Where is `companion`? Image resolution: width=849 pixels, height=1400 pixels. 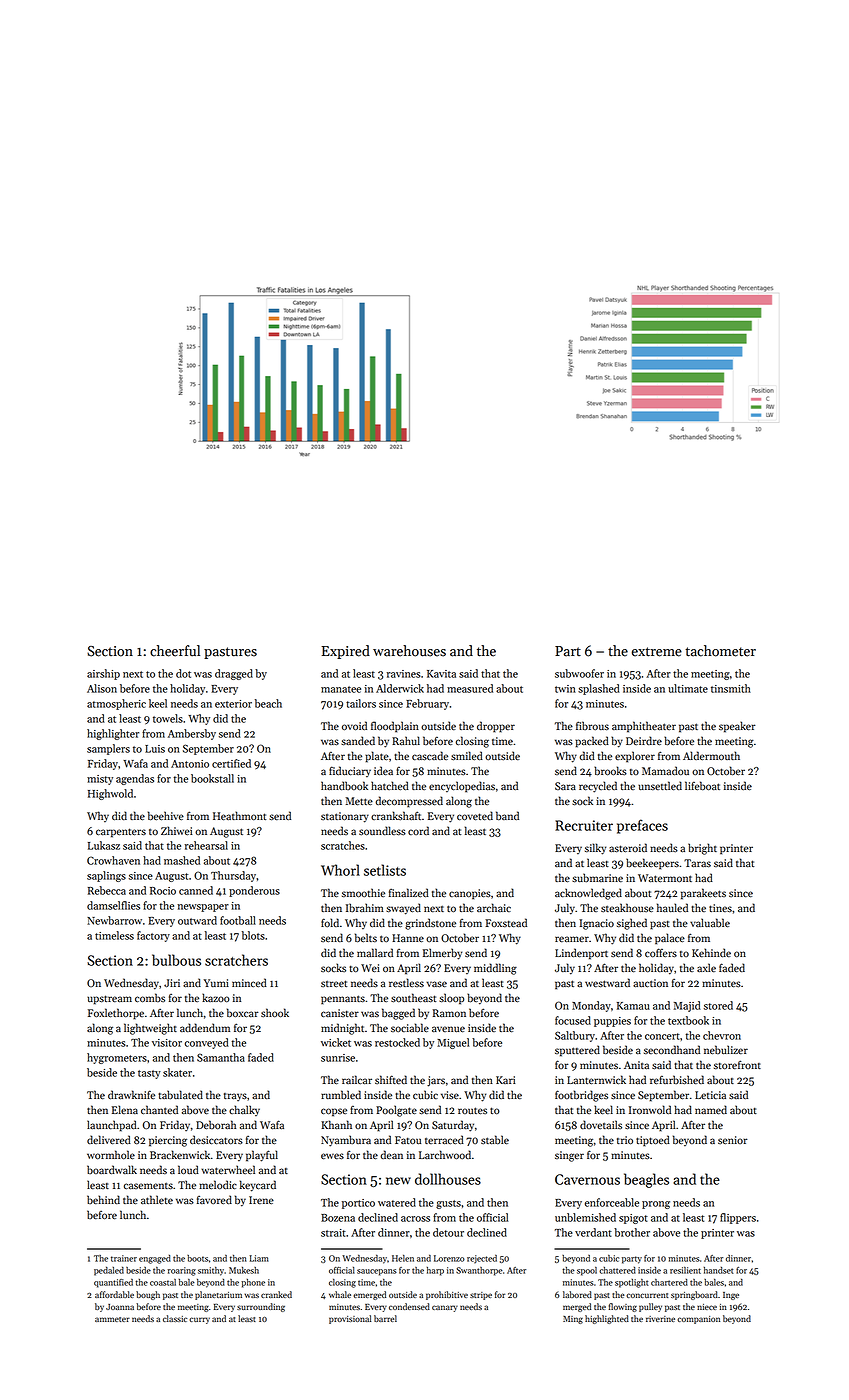 companion is located at coordinates (698, 1320).
